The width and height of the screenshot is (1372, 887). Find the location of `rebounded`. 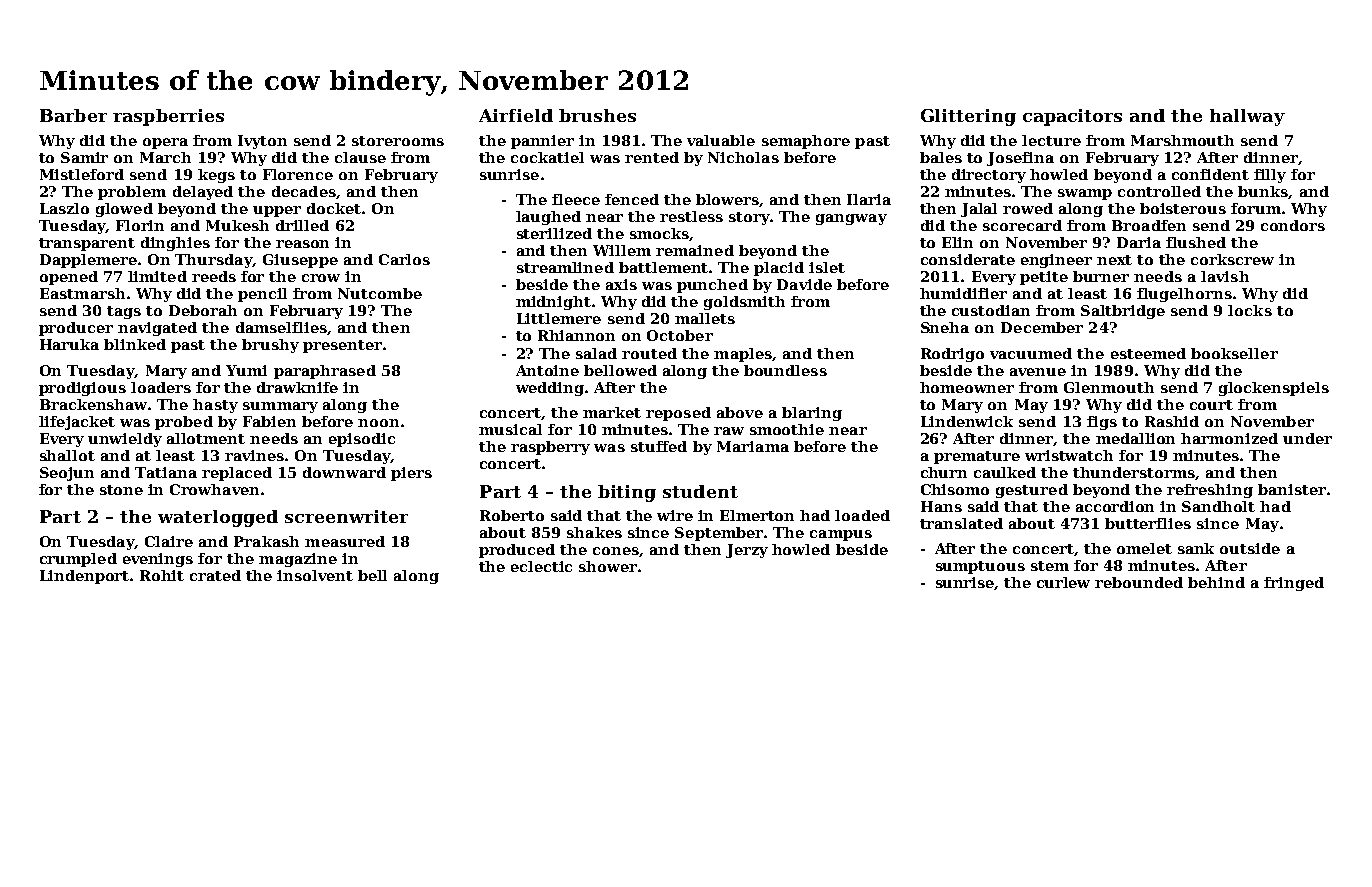

rebounded is located at coordinates (1139, 582).
